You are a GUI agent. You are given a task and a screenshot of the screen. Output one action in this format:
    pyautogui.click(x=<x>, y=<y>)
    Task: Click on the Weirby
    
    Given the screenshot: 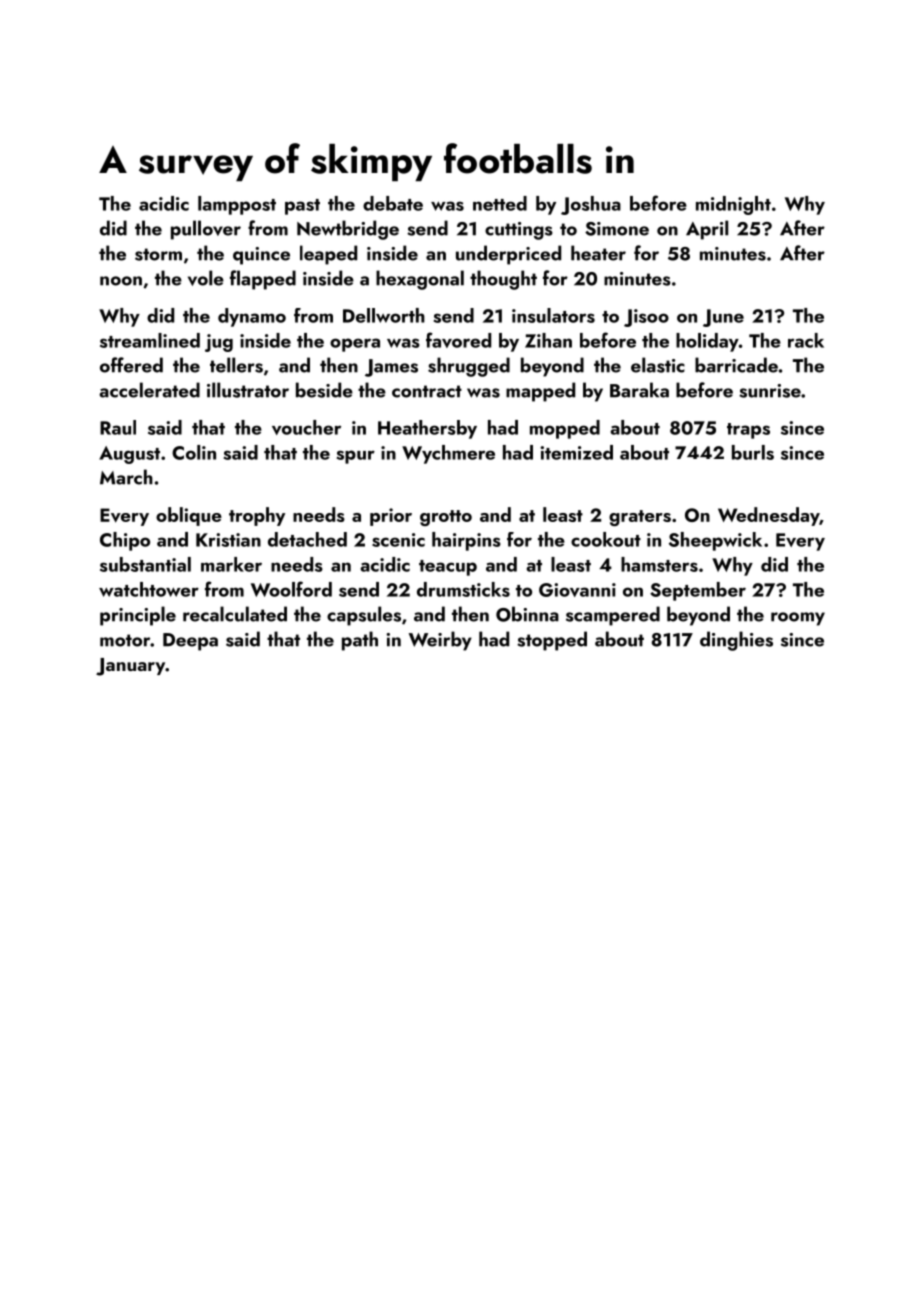 What is the action you would take?
    pyautogui.click(x=440, y=641)
